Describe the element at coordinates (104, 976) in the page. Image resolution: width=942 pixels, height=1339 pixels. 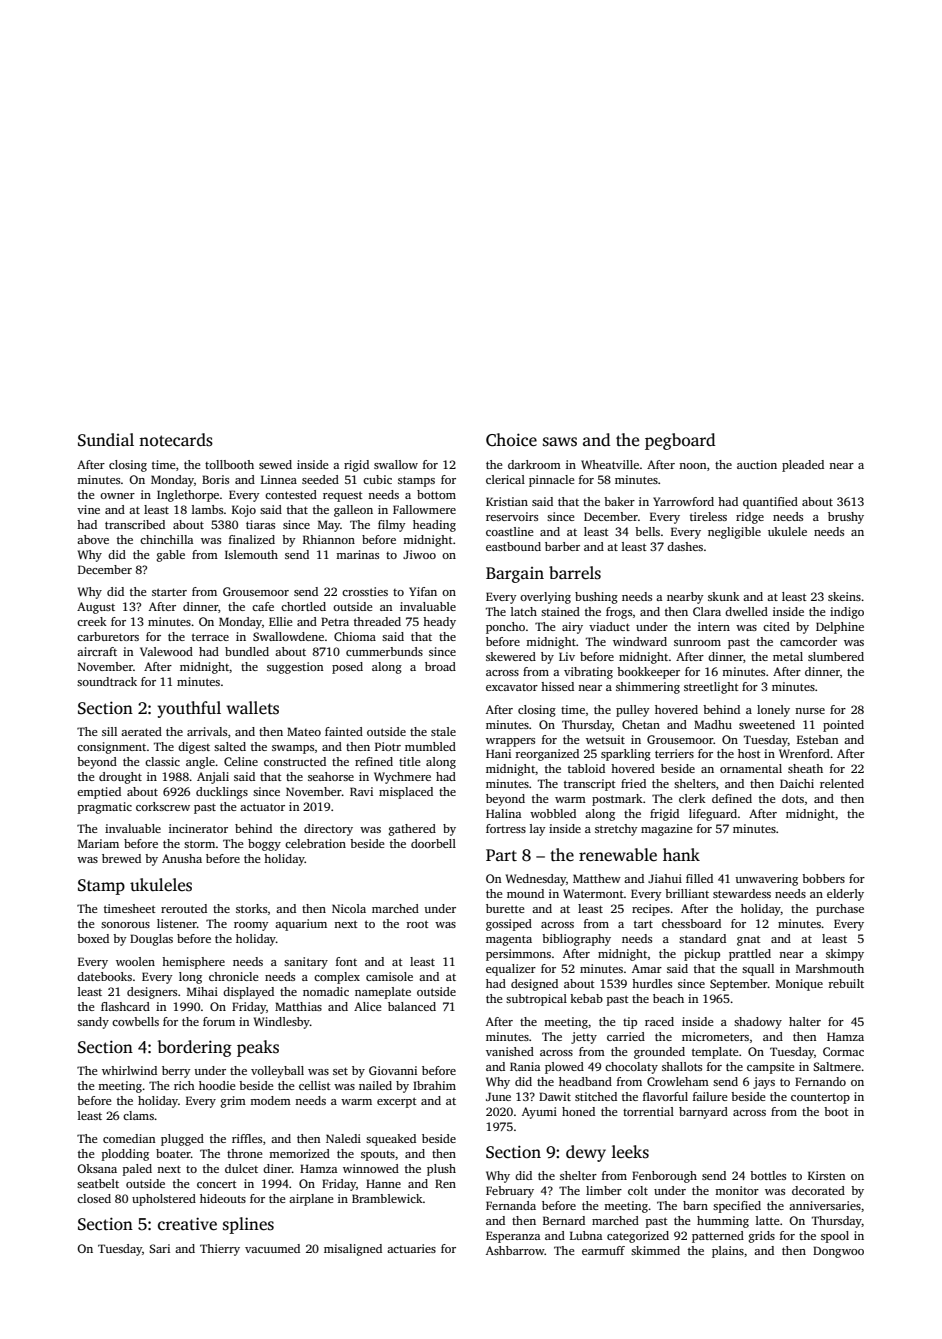
I see `datebooks` at that location.
